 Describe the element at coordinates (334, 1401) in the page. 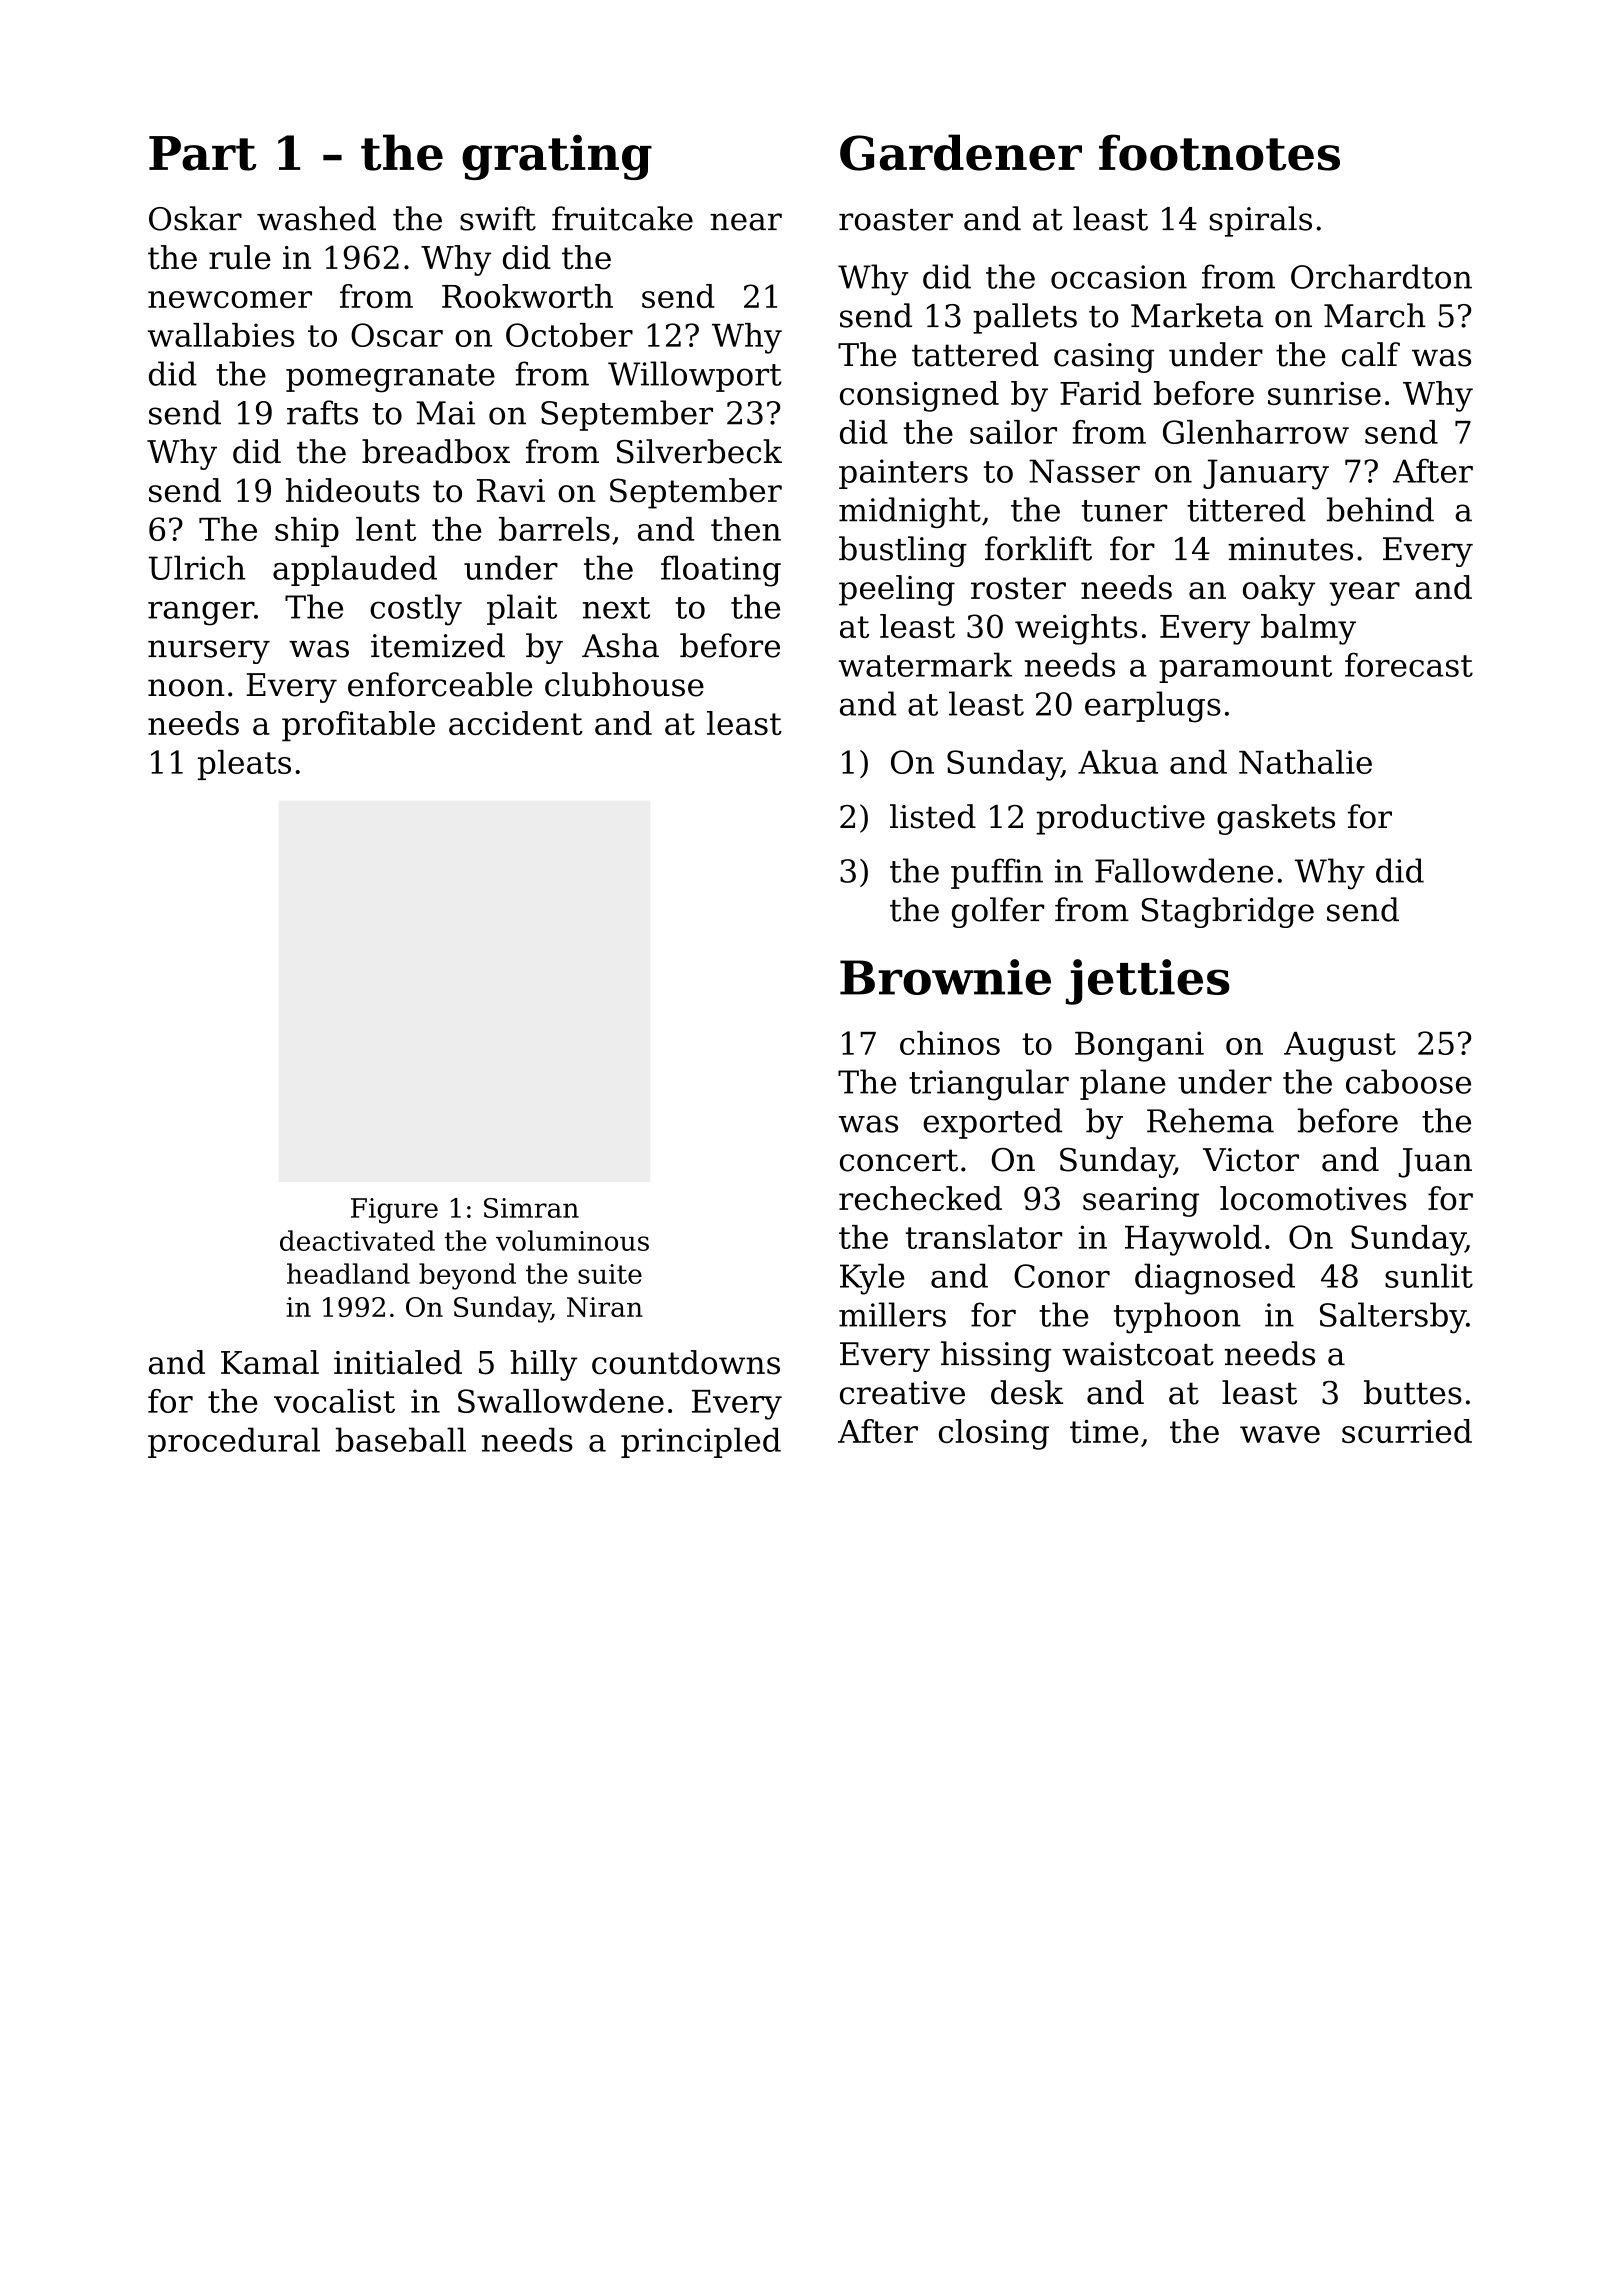

I see `vocalist` at that location.
